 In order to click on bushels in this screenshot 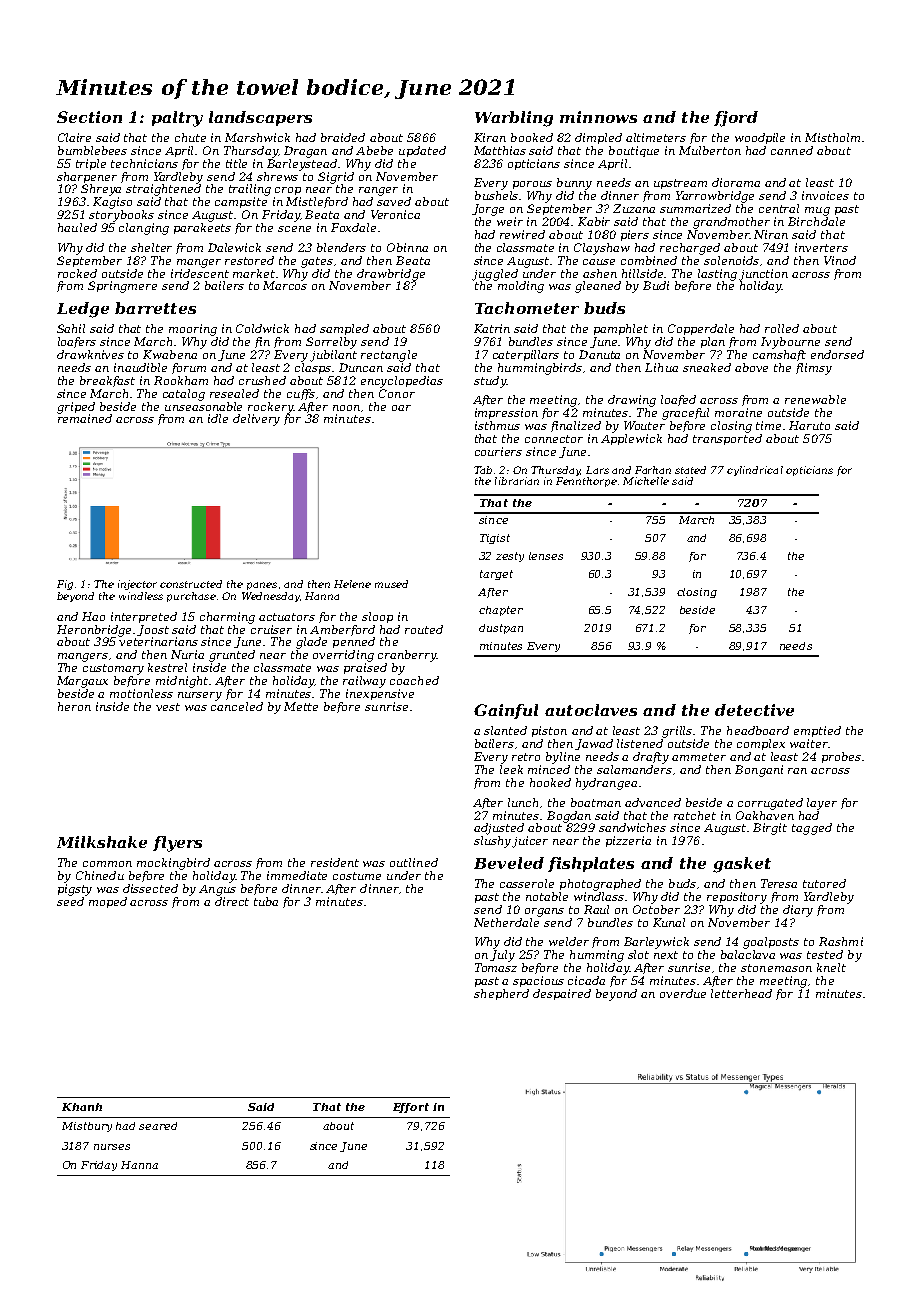, I will do `click(497, 195)`.
